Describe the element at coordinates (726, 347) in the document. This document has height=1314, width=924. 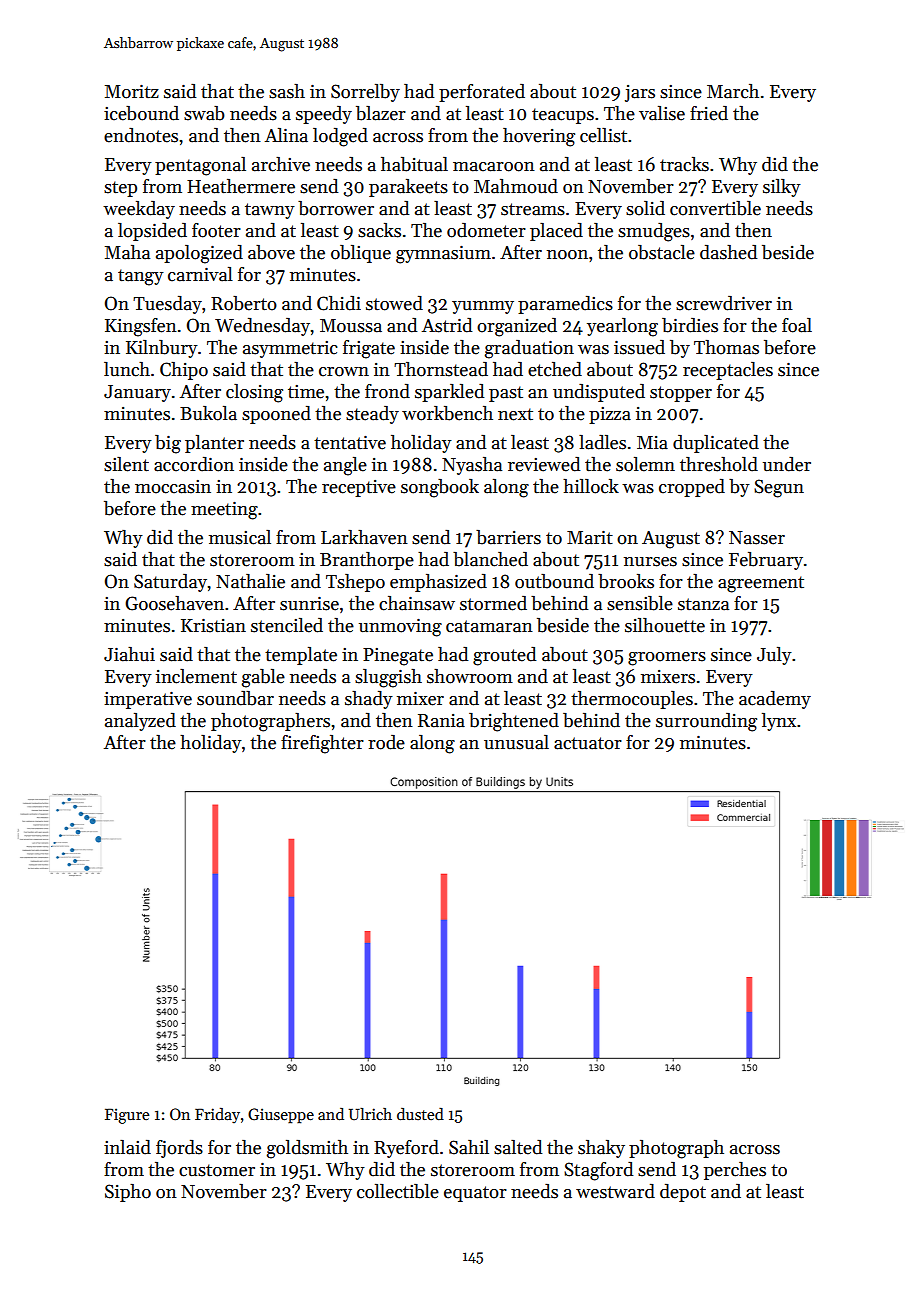
I see `Thomas` at that location.
